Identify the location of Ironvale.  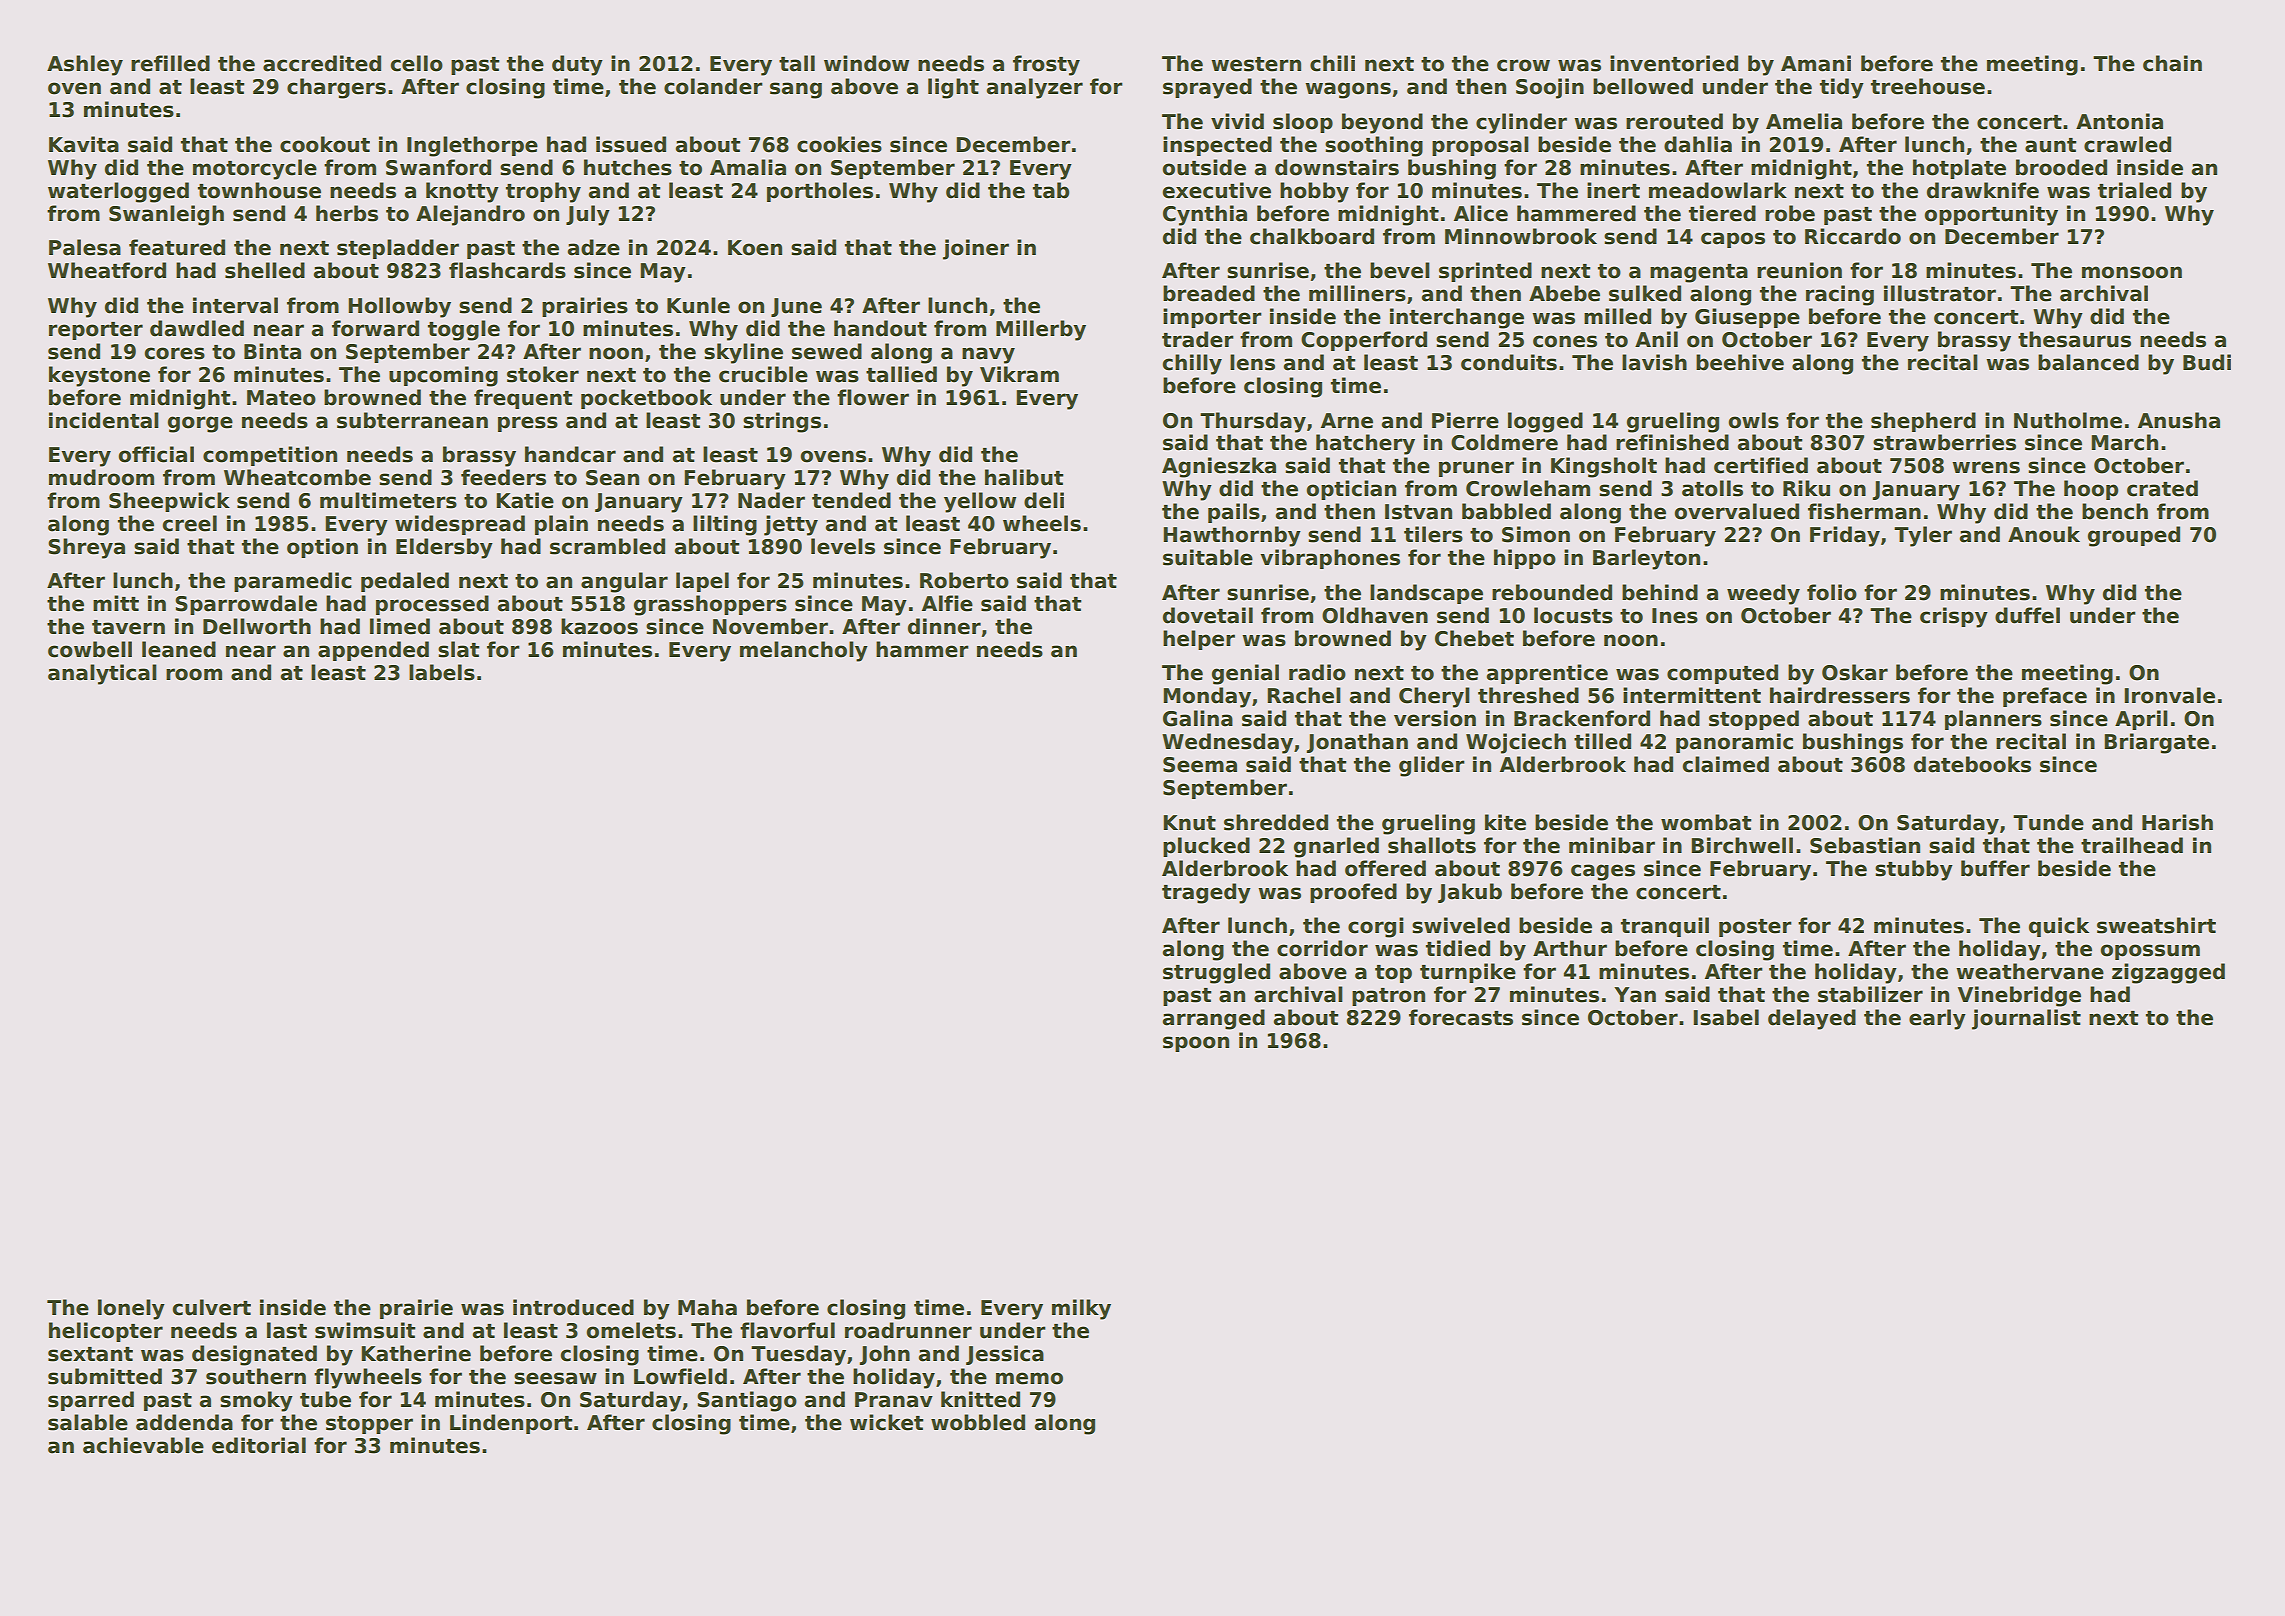
(2169, 695).
